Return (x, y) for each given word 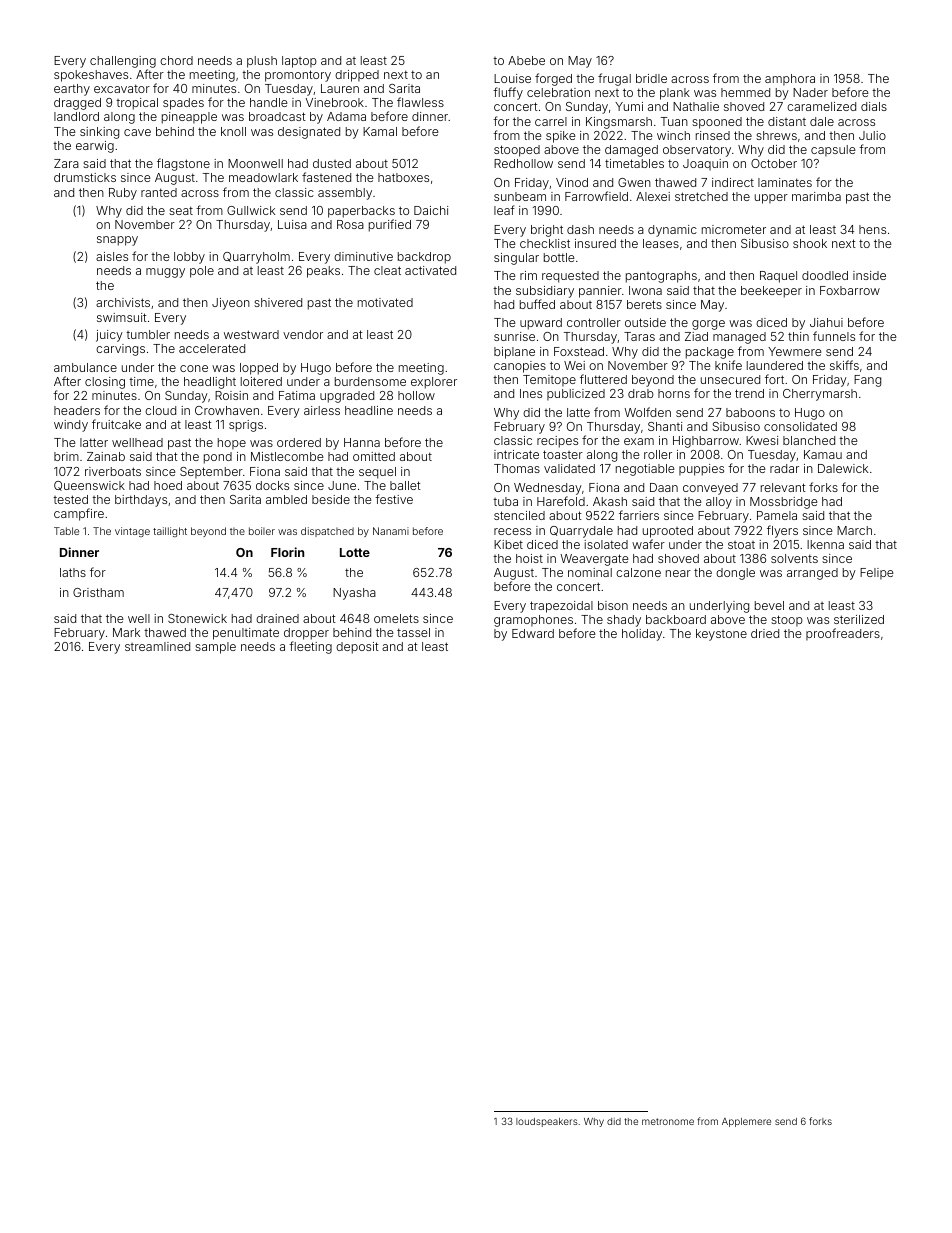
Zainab (106, 456)
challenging (123, 62)
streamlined (157, 646)
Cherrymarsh (820, 395)
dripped (357, 76)
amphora (790, 80)
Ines (531, 393)
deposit (357, 648)
